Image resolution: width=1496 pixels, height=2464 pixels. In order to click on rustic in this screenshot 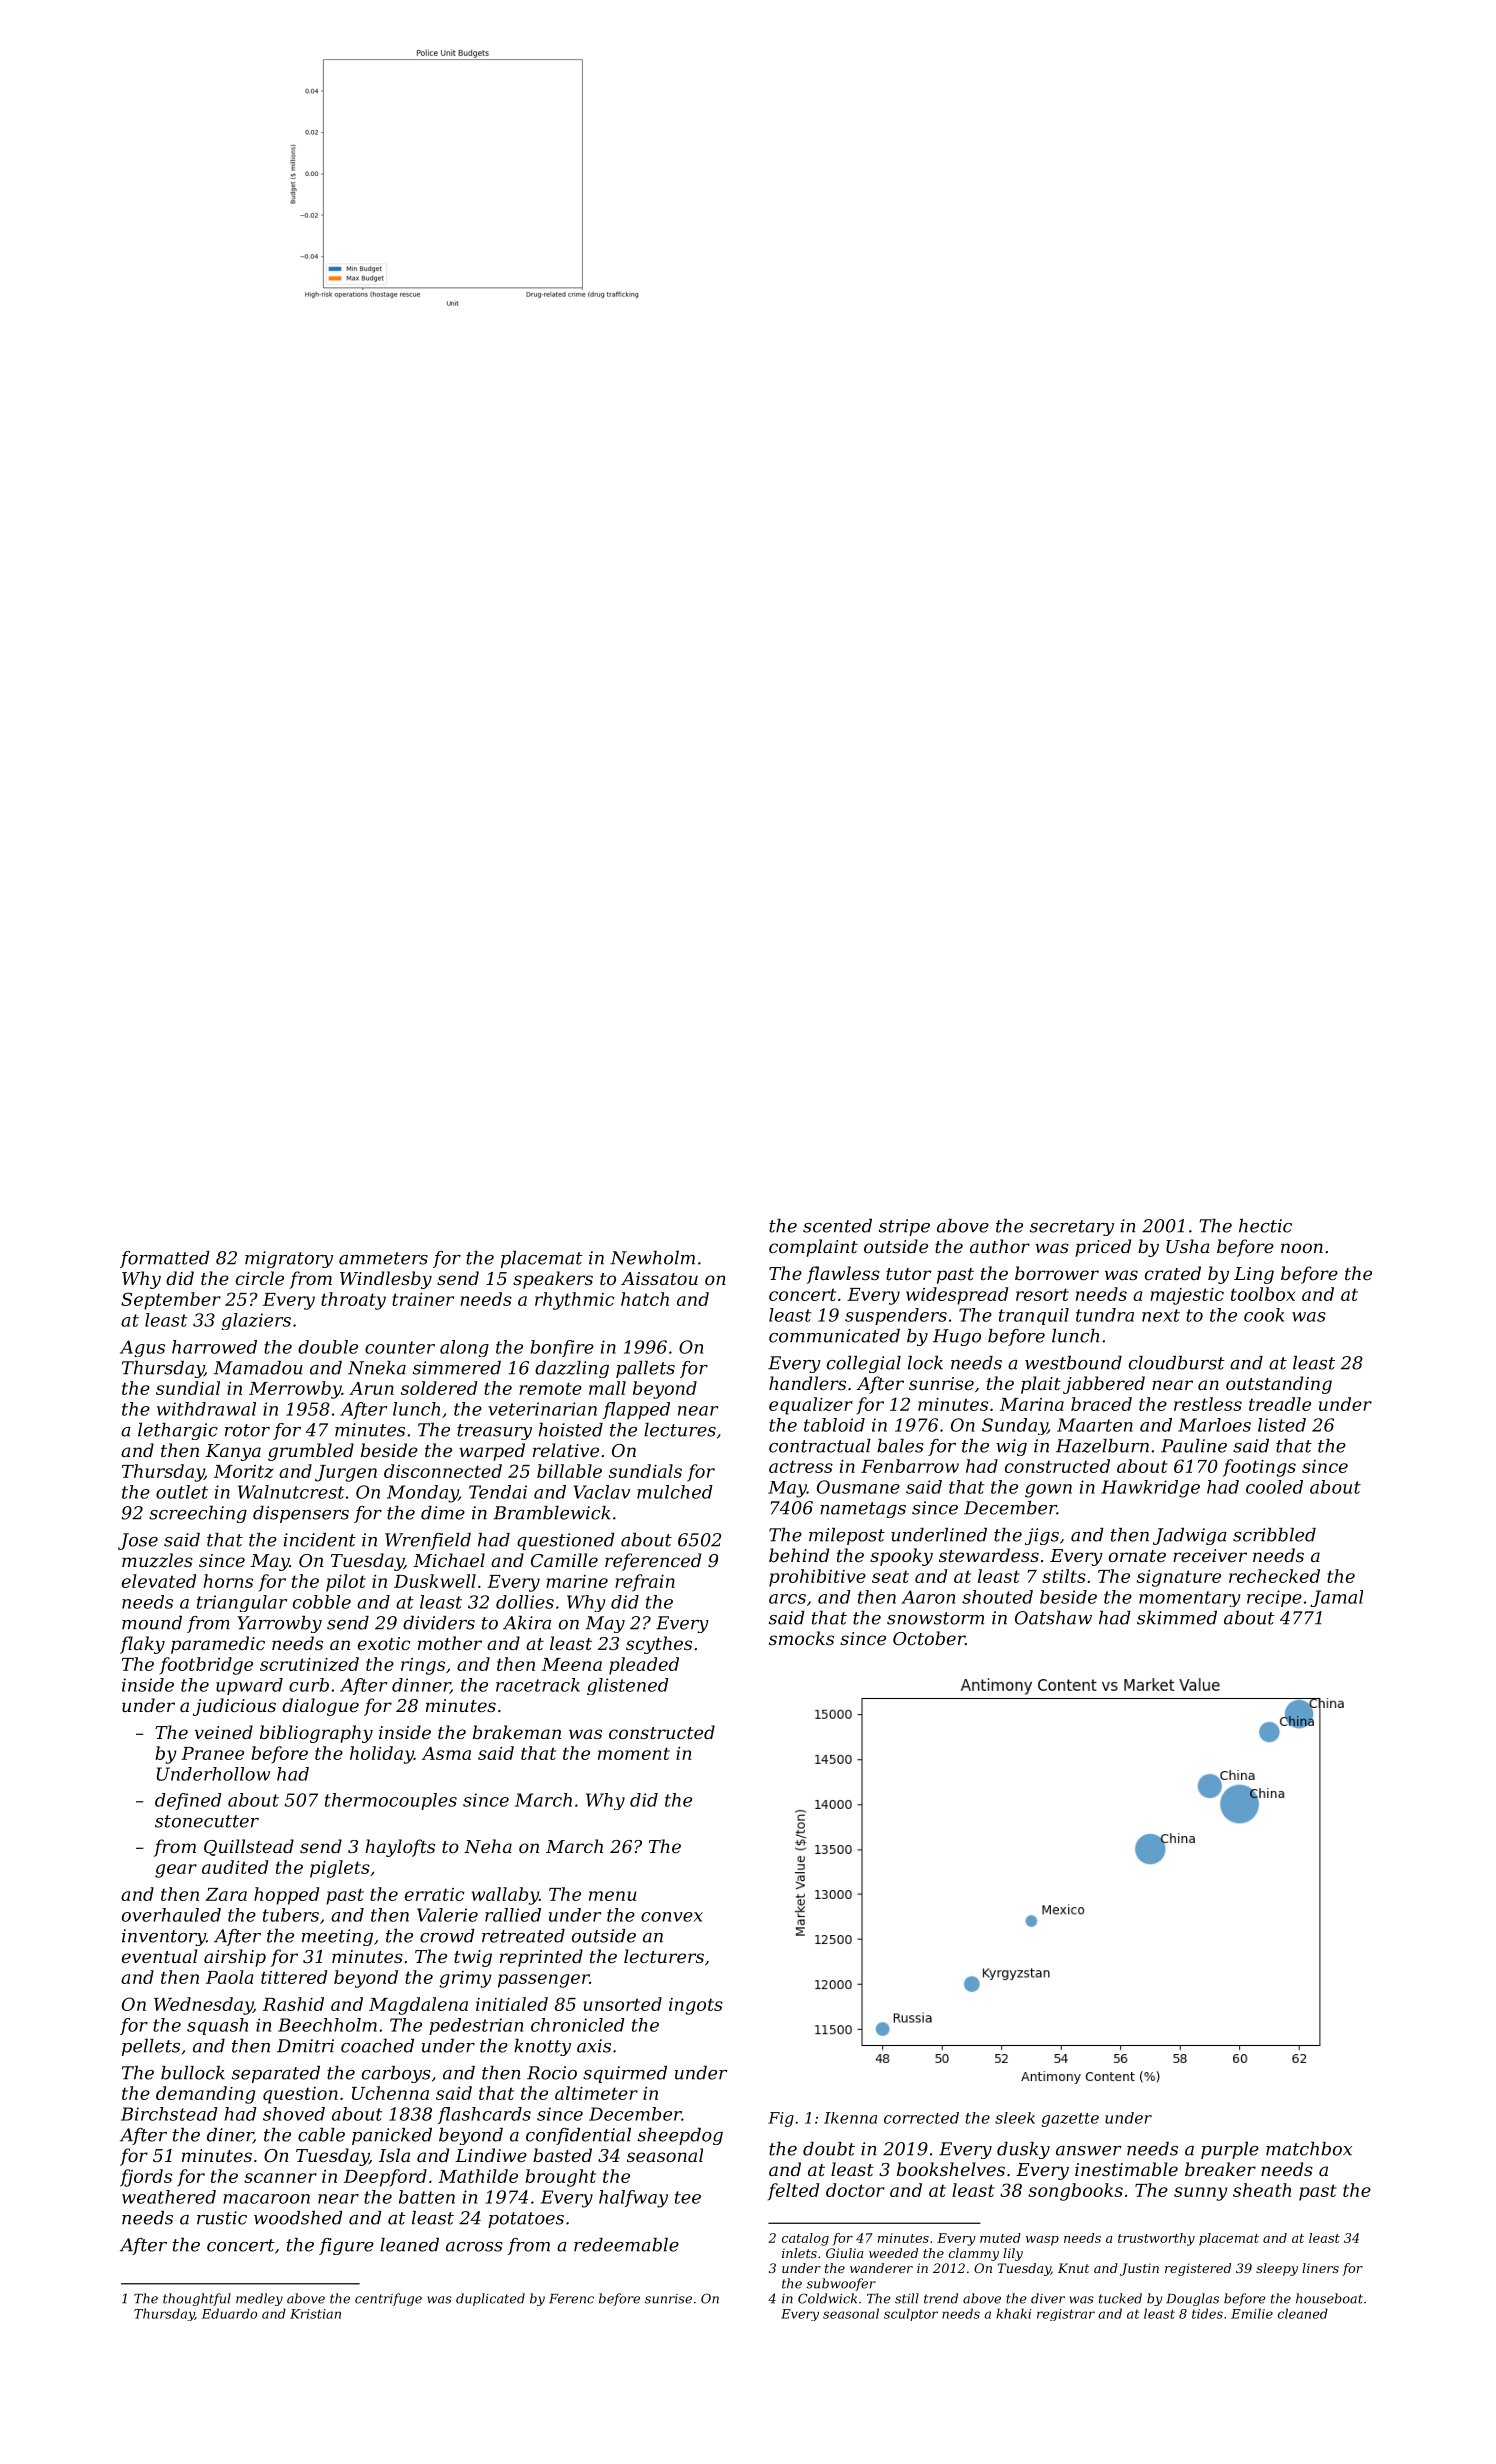, I will do `click(222, 2218)`.
